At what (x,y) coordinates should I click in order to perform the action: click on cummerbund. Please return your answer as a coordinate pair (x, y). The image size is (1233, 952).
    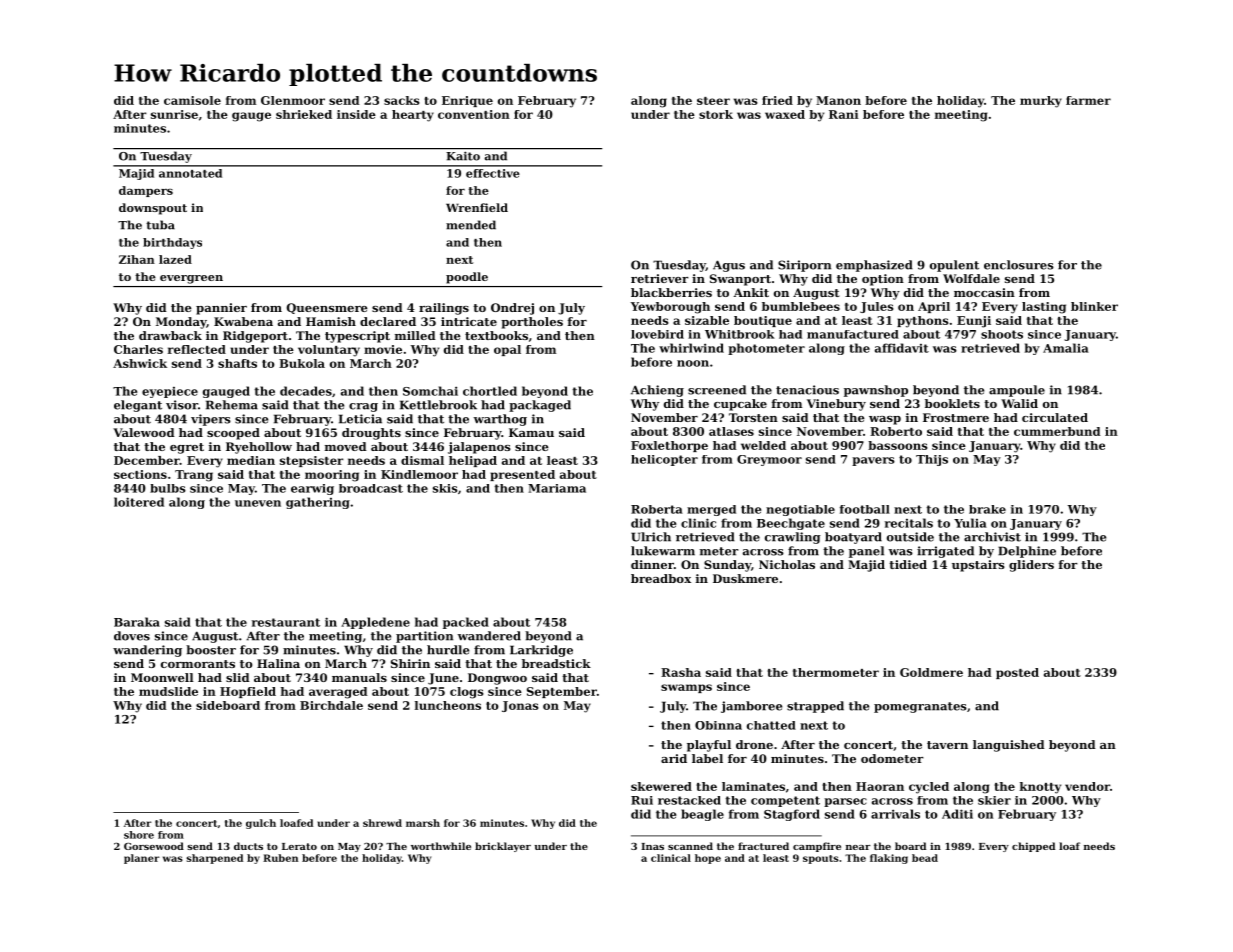
    Looking at the image, I should click on (1057, 431).
